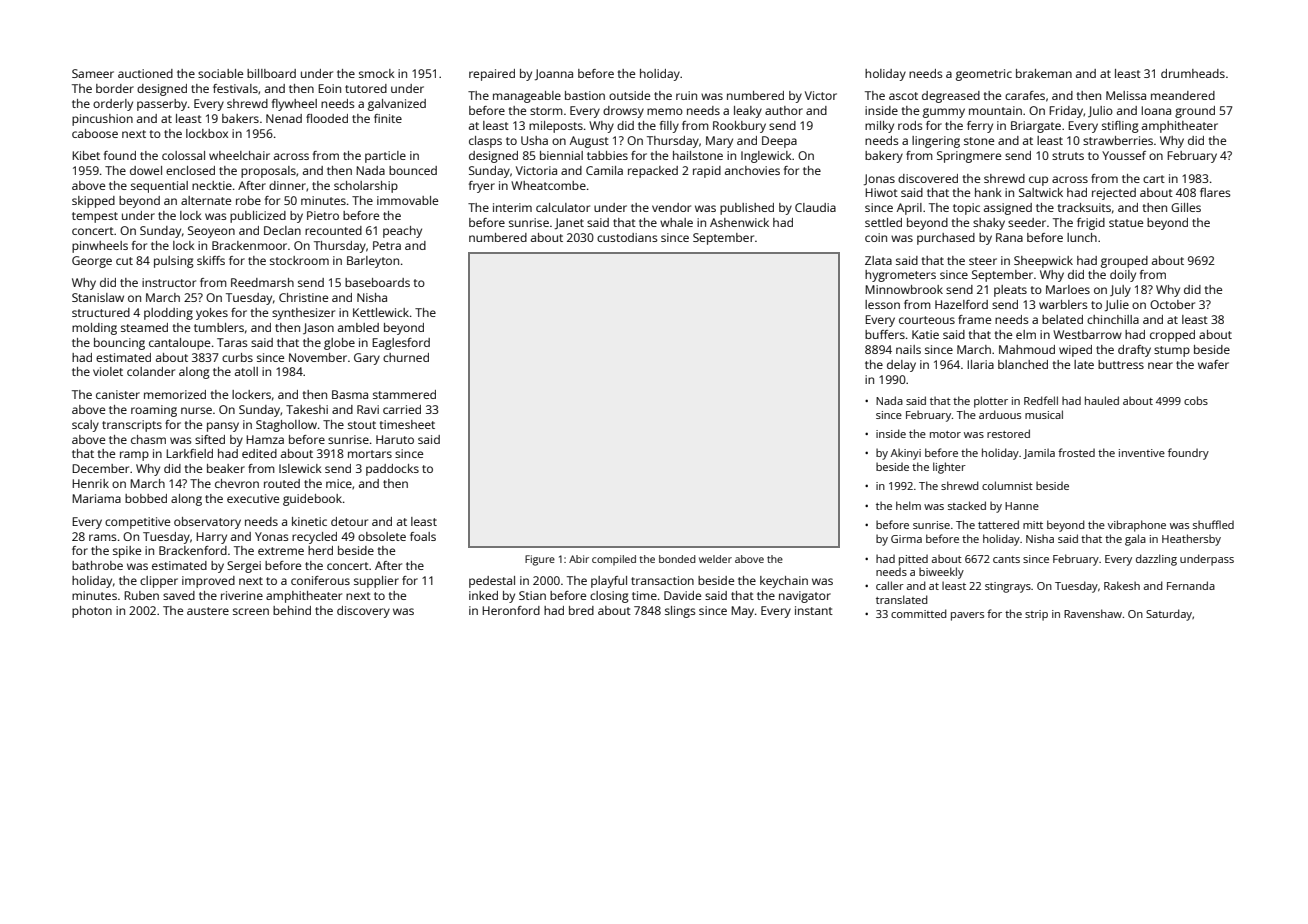 The image size is (1308, 924). What do you see at coordinates (680, 612) in the image?
I see `slings` at bounding box center [680, 612].
